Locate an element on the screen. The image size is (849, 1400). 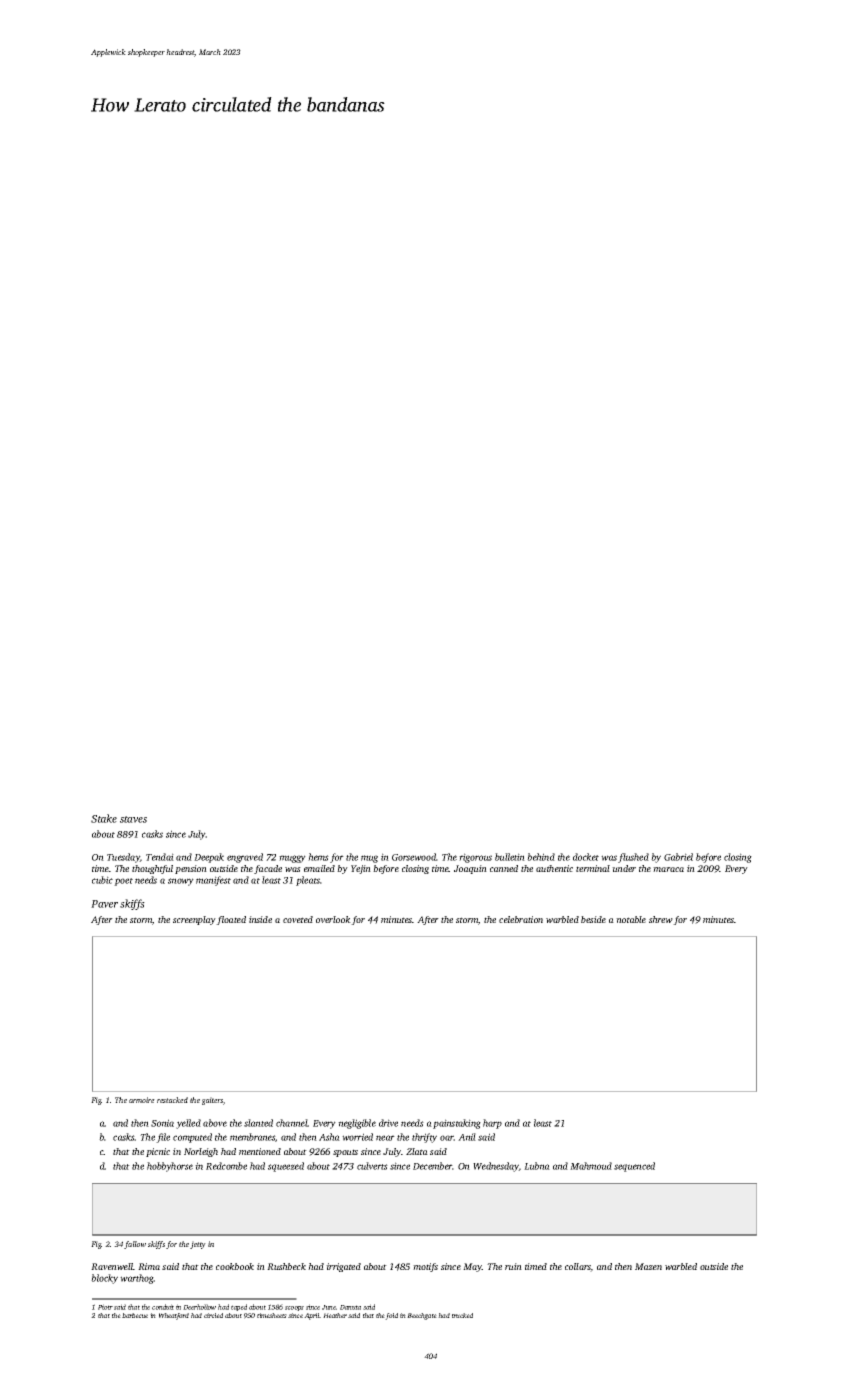
Gorsewood is located at coordinates (414, 857).
